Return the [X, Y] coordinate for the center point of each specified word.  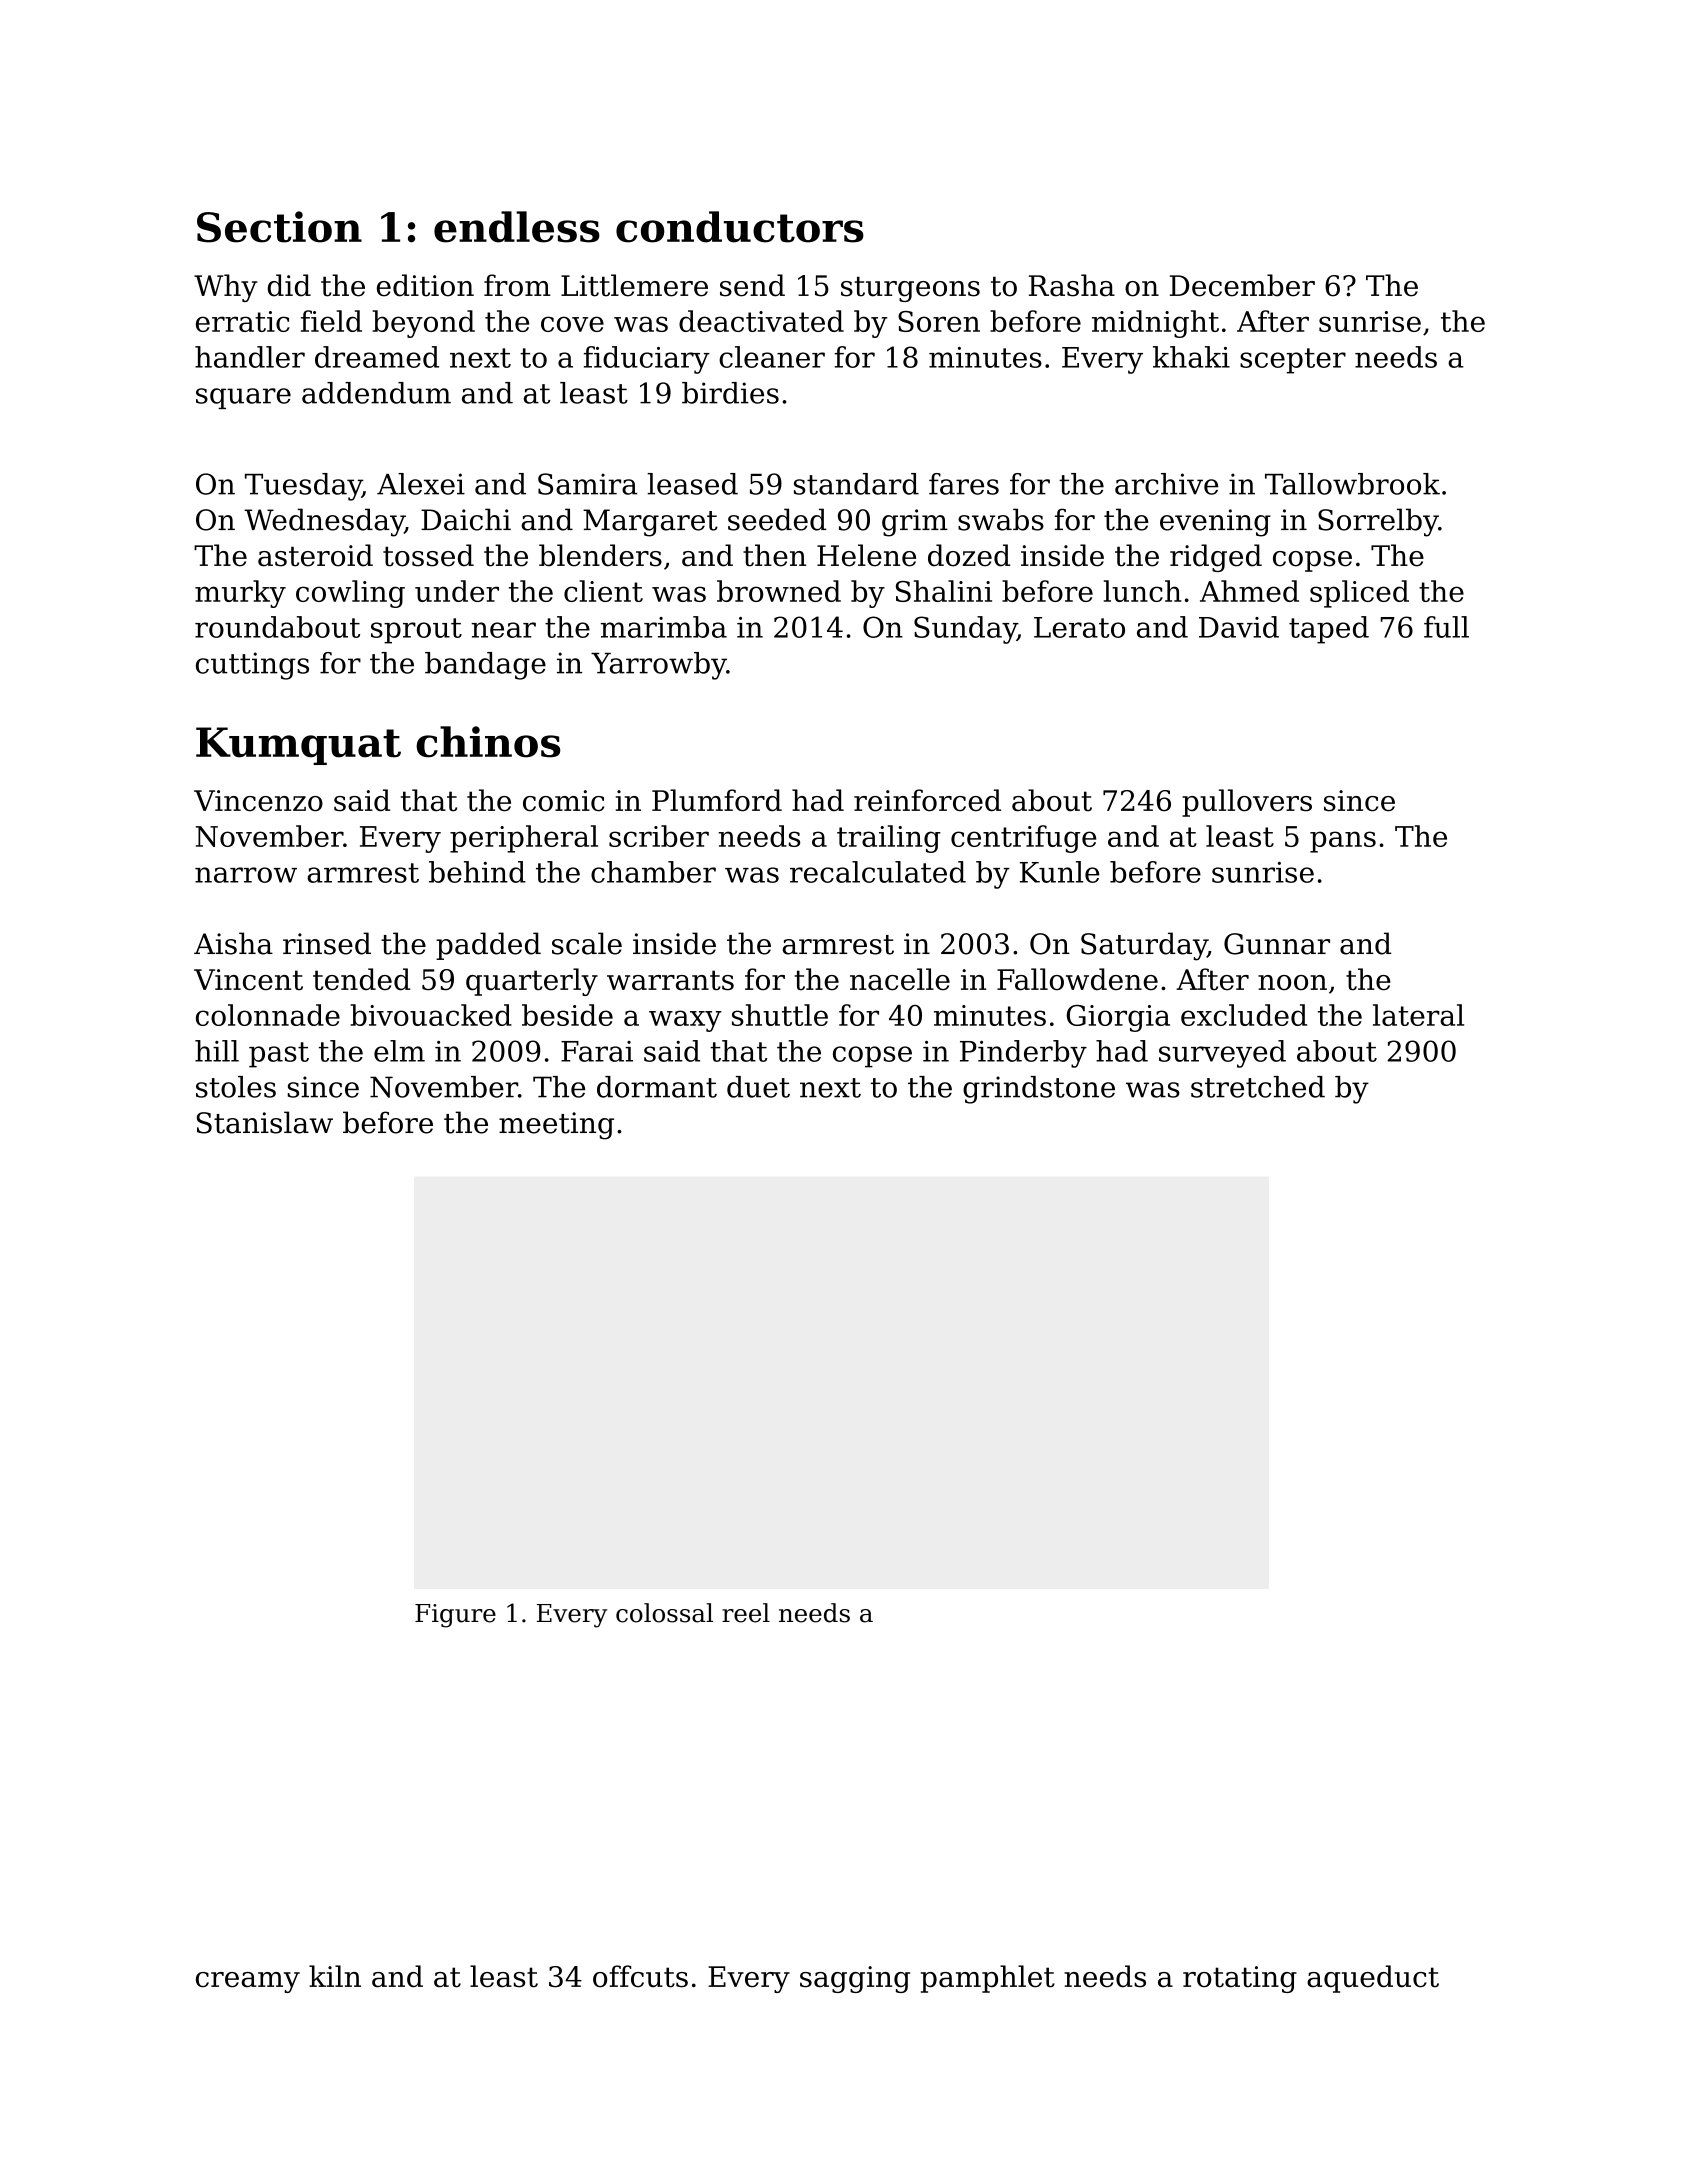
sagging [855, 1979]
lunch [1143, 591]
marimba [664, 627]
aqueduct [1373, 1979]
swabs [1001, 519]
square [243, 398]
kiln [335, 1976]
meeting [556, 1126]
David [1239, 627]
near [503, 630]
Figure [455, 1616]
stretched [1258, 1087]
